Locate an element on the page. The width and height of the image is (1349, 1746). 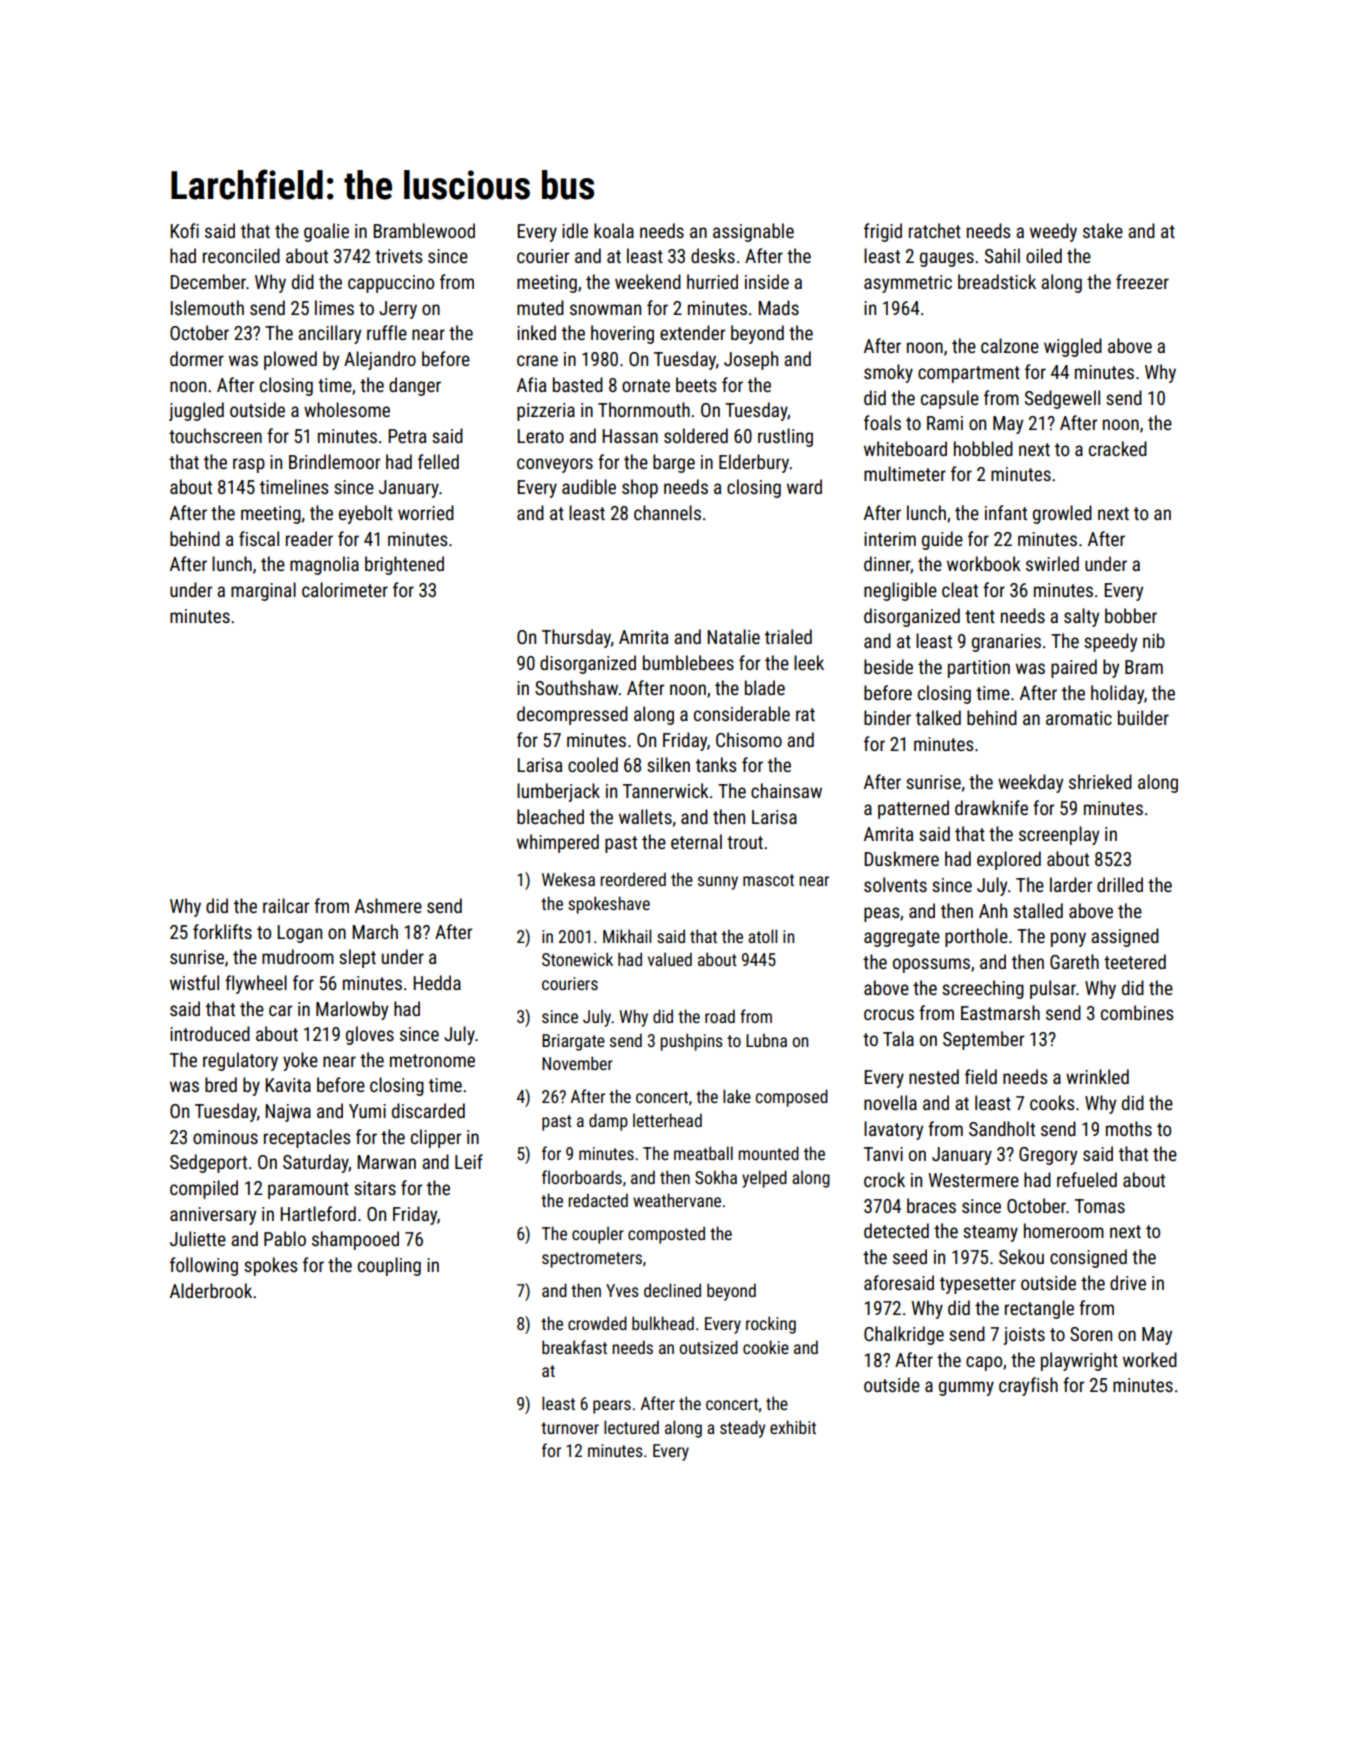
September is located at coordinates (983, 1040).
